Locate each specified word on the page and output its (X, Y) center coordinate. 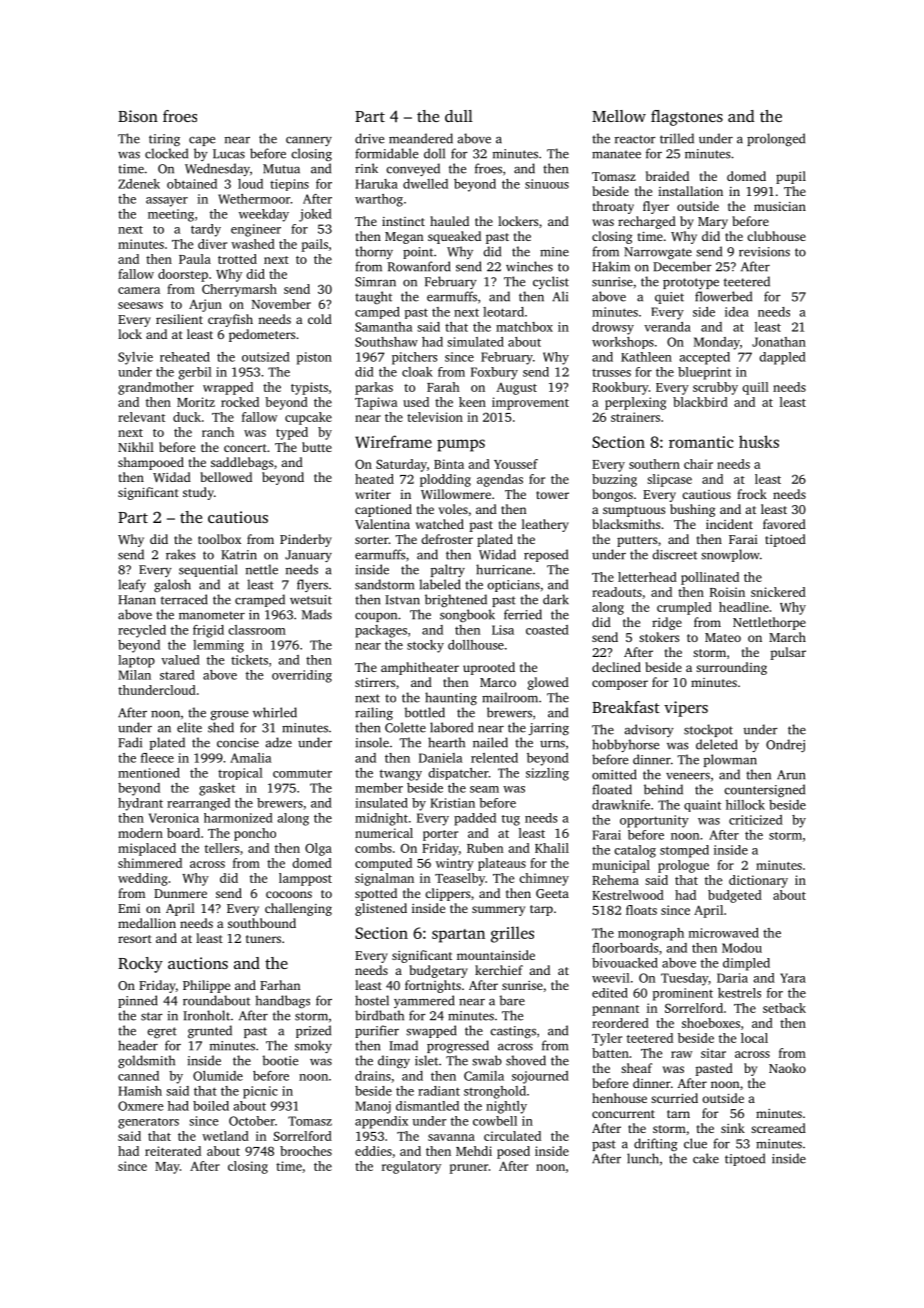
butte (317, 447)
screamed (778, 1128)
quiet (669, 298)
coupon (376, 617)
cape (202, 141)
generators (148, 1123)
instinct (403, 221)
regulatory (411, 1167)
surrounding (731, 668)
